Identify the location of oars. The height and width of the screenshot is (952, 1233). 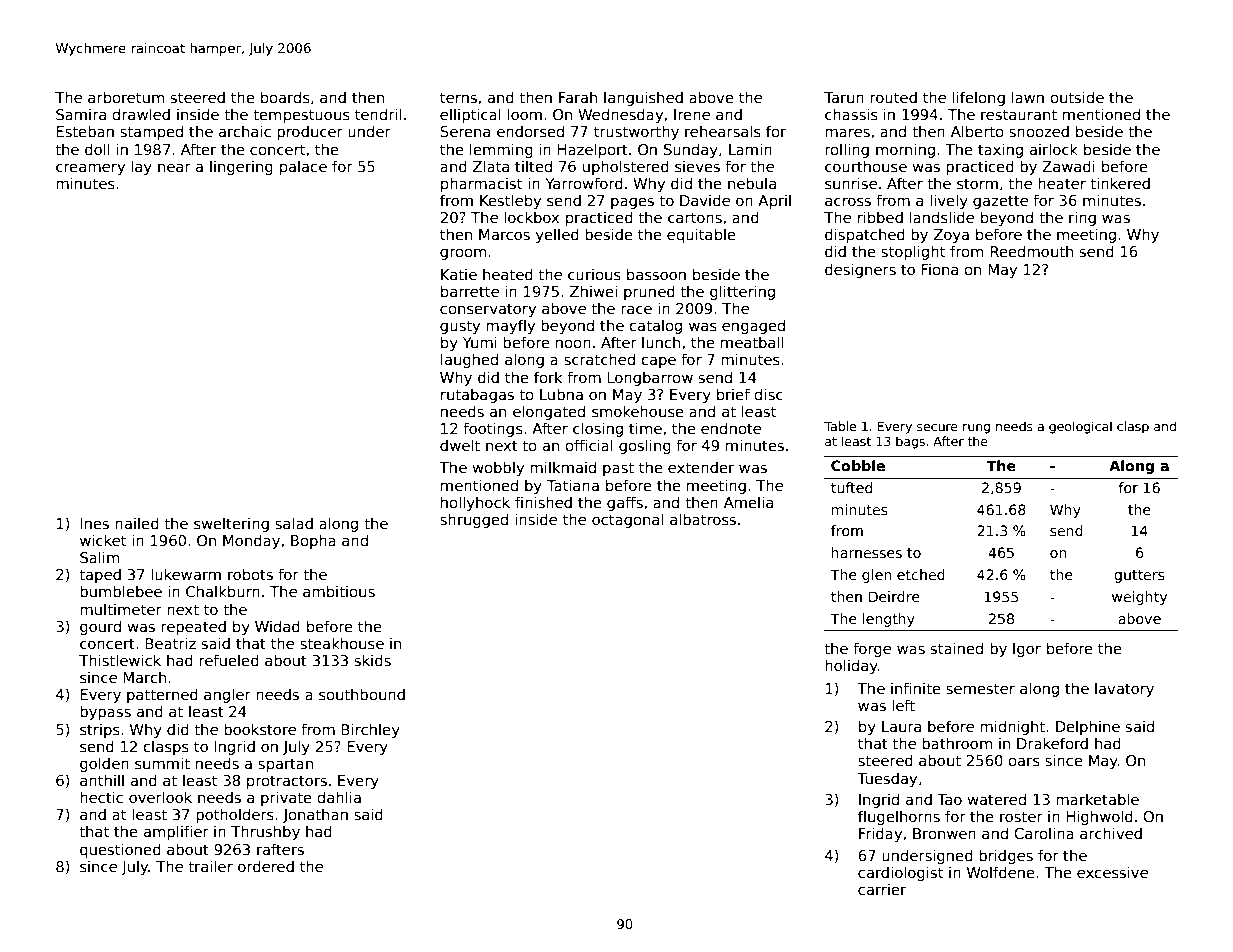
(1024, 761).
